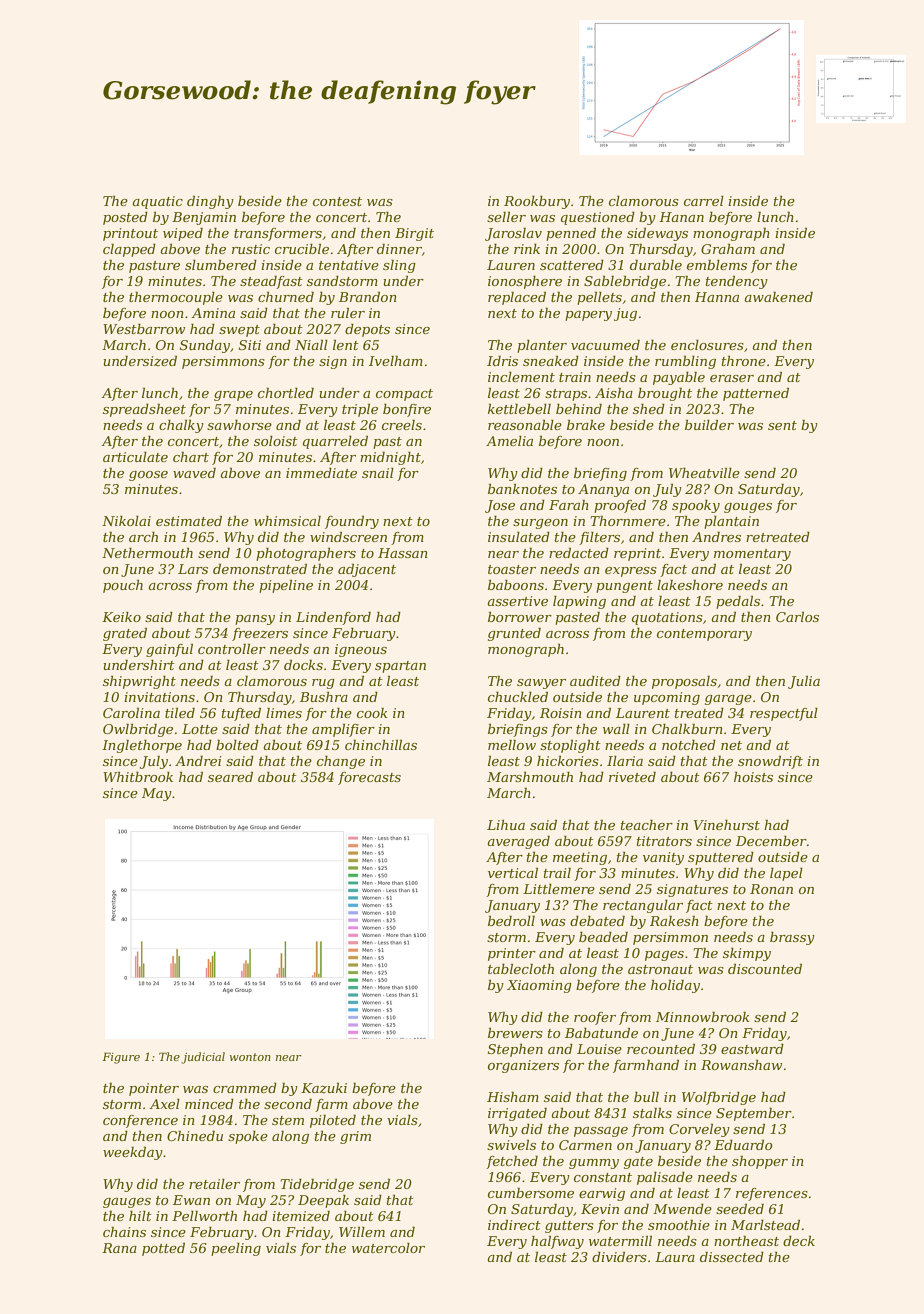 Image resolution: width=924 pixels, height=1314 pixels. I want to click on Julia, so click(804, 682).
